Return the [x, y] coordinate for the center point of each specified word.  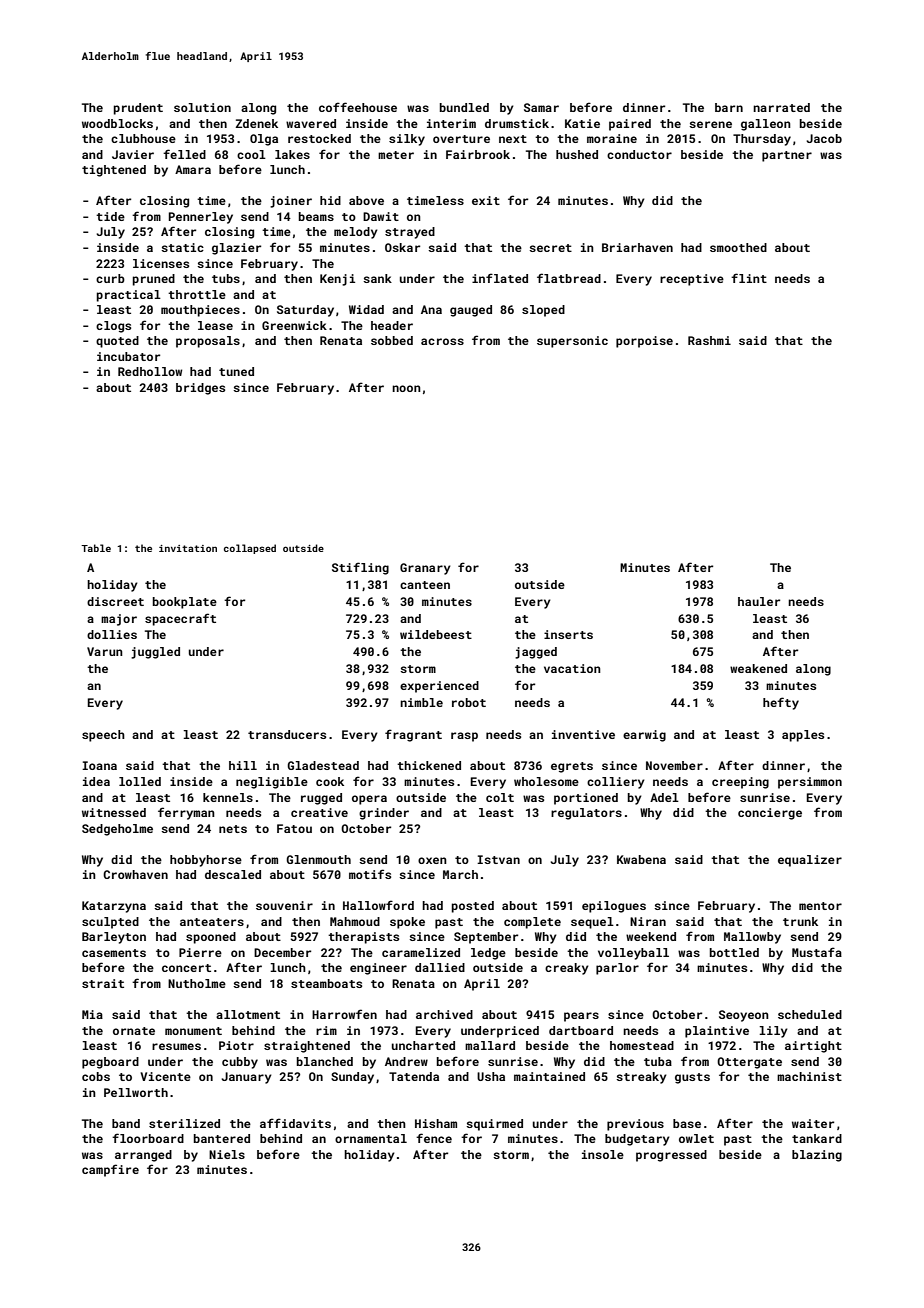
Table [96, 548]
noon [406, 388]
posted [473, 907]
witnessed [114, 812]
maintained [549, 1076]
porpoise [644, 342]
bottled [734, 952]
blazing [817, 1156]
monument [193, 1031]
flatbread [569, 278]
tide [110, 216]
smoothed [738, 247]
